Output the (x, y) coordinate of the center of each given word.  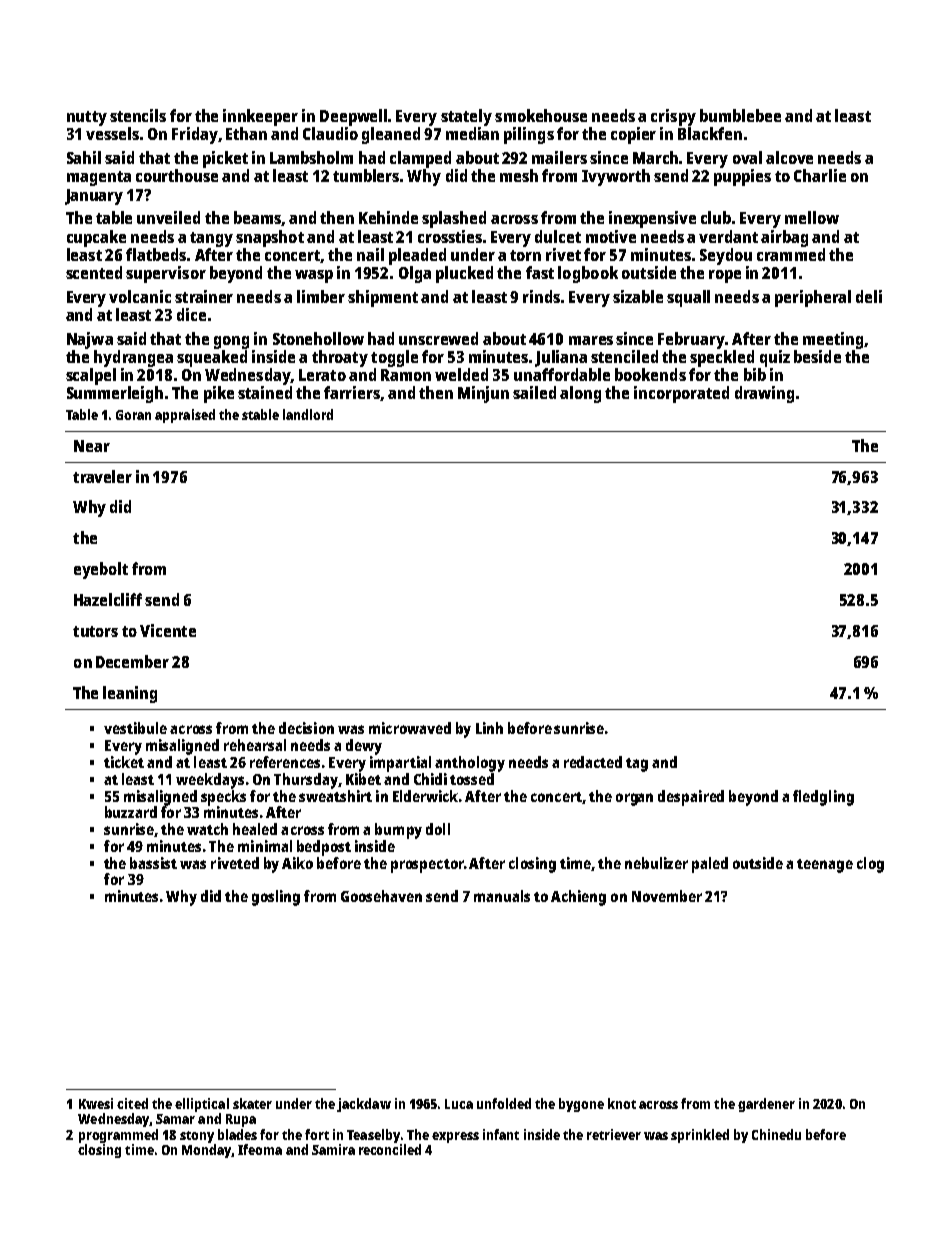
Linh (489, 728)
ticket (124, 762)
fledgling (823, 798)
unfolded (504, 1103)
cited (132, 1103)
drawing (764, 394)
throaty (340, 358)
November (667, 896)
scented (94, 272)
